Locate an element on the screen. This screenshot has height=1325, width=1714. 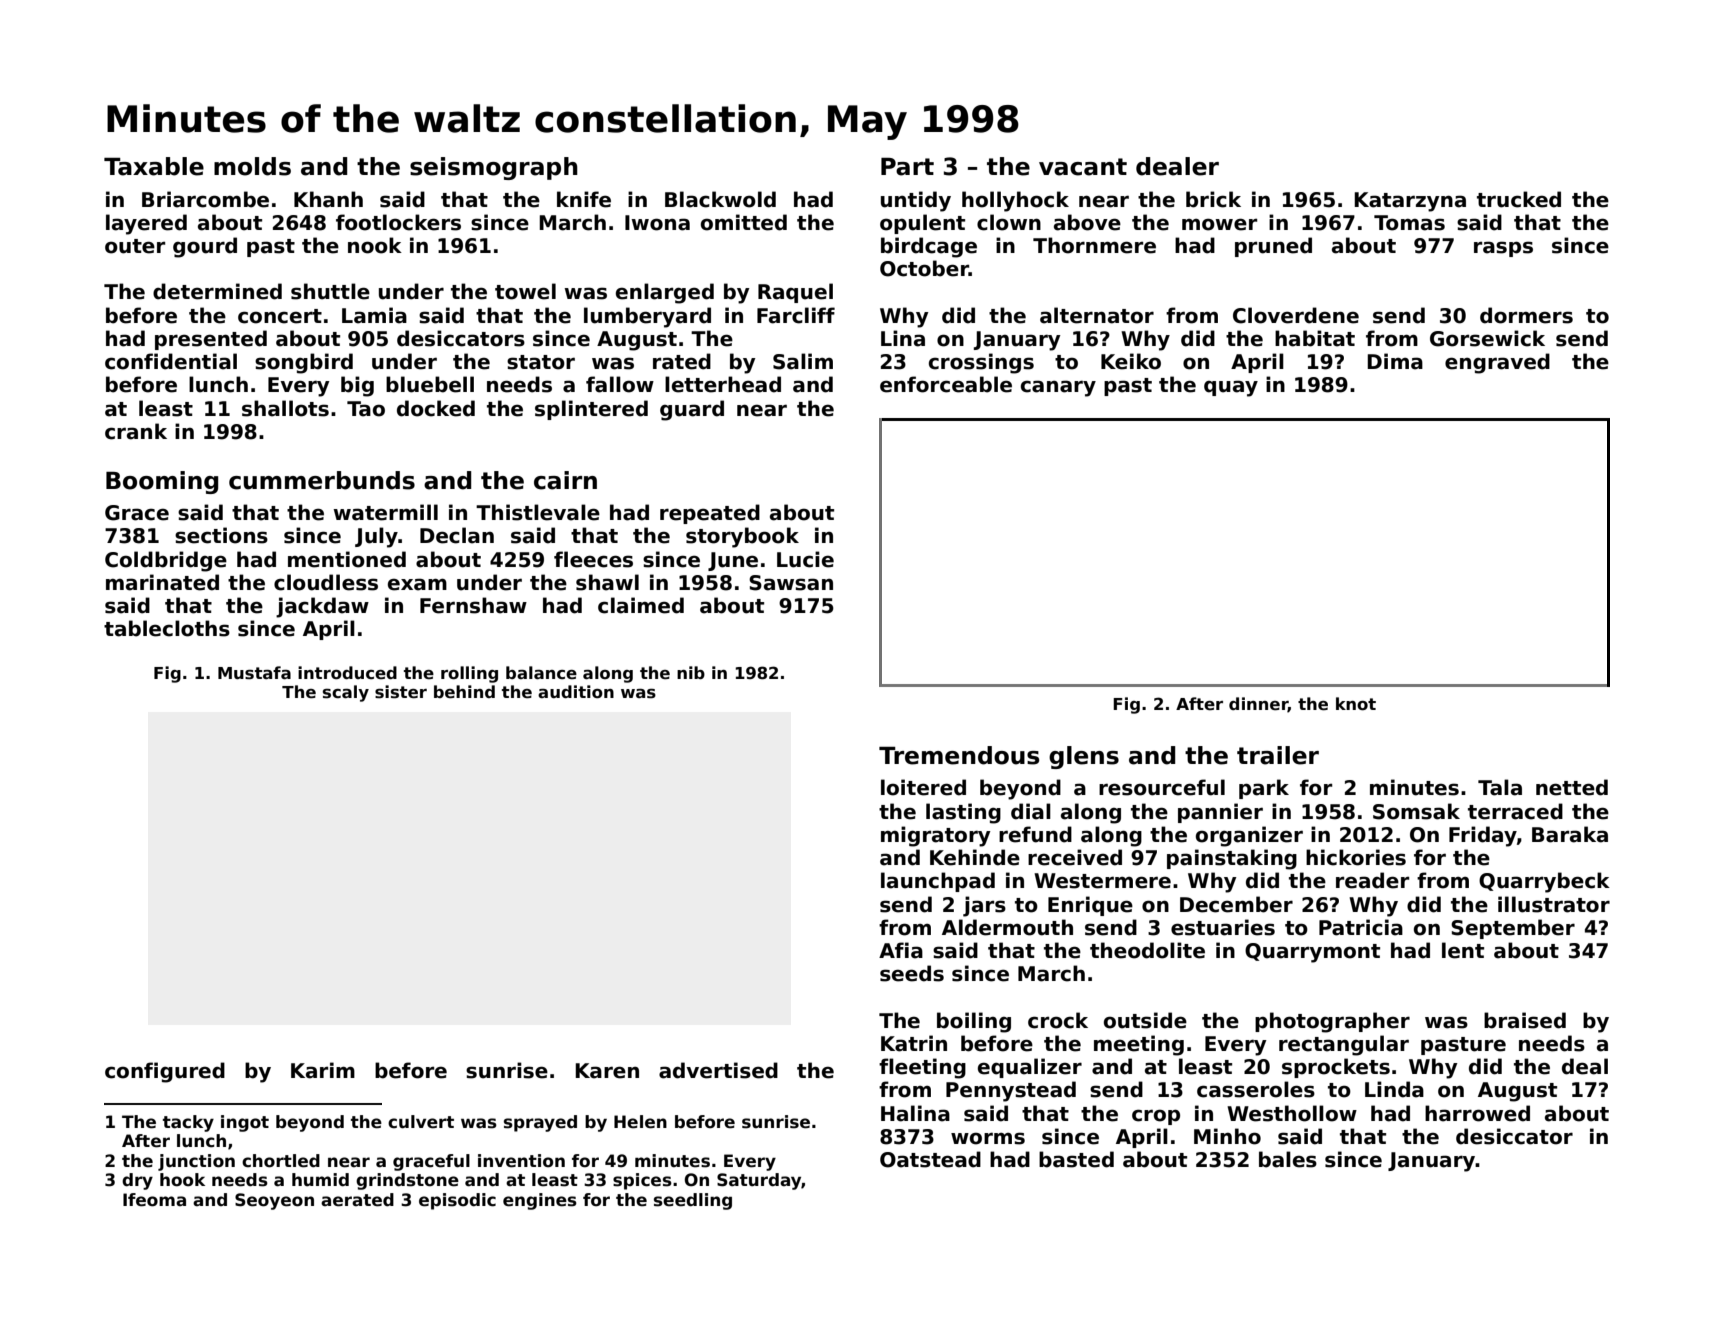
dry is located at coordinates (137, 1181).
